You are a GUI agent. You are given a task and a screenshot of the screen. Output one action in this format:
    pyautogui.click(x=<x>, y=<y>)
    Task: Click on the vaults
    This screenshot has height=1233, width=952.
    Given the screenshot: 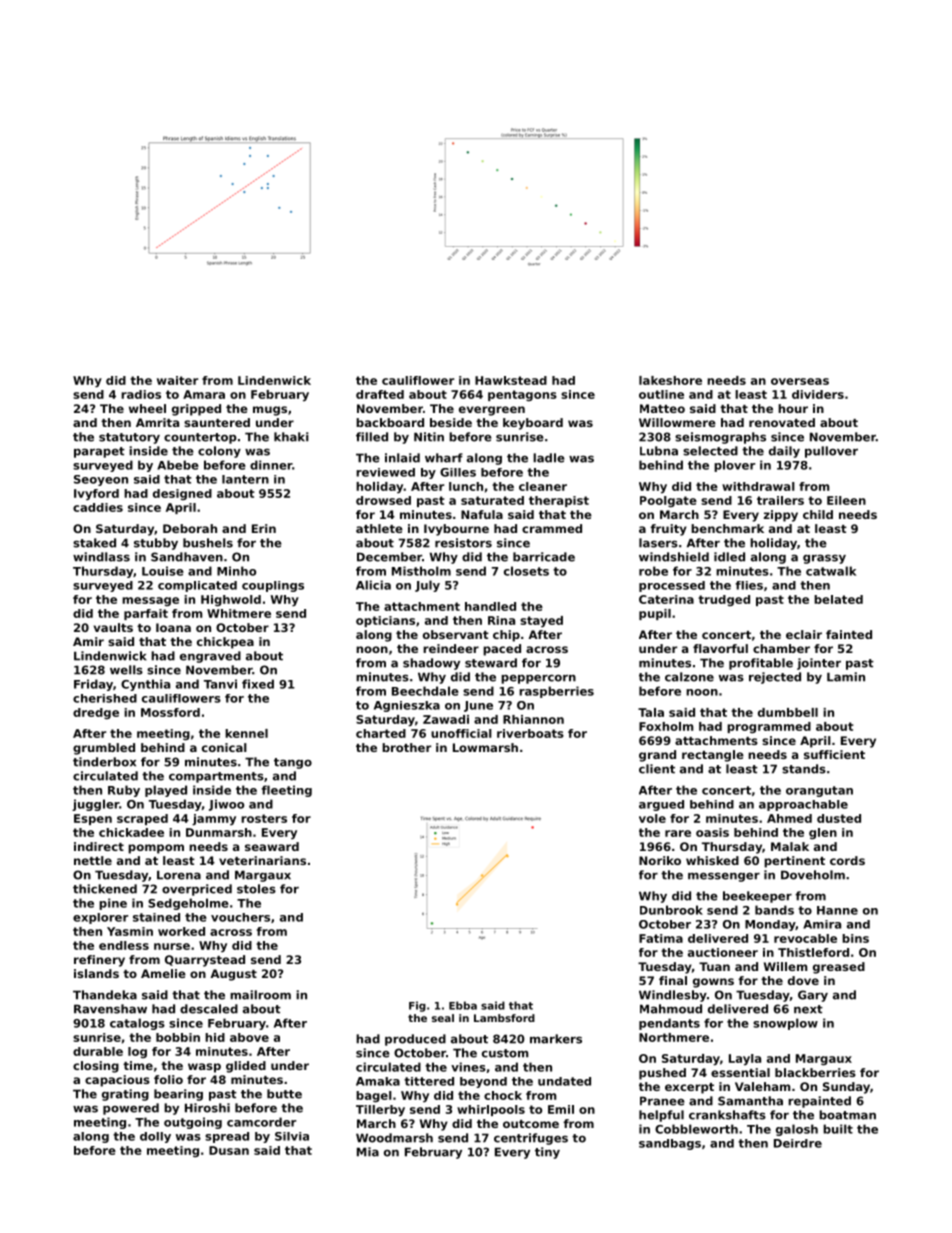 What is the action you would take?
    pyautogui.click(x=113, y=627)
